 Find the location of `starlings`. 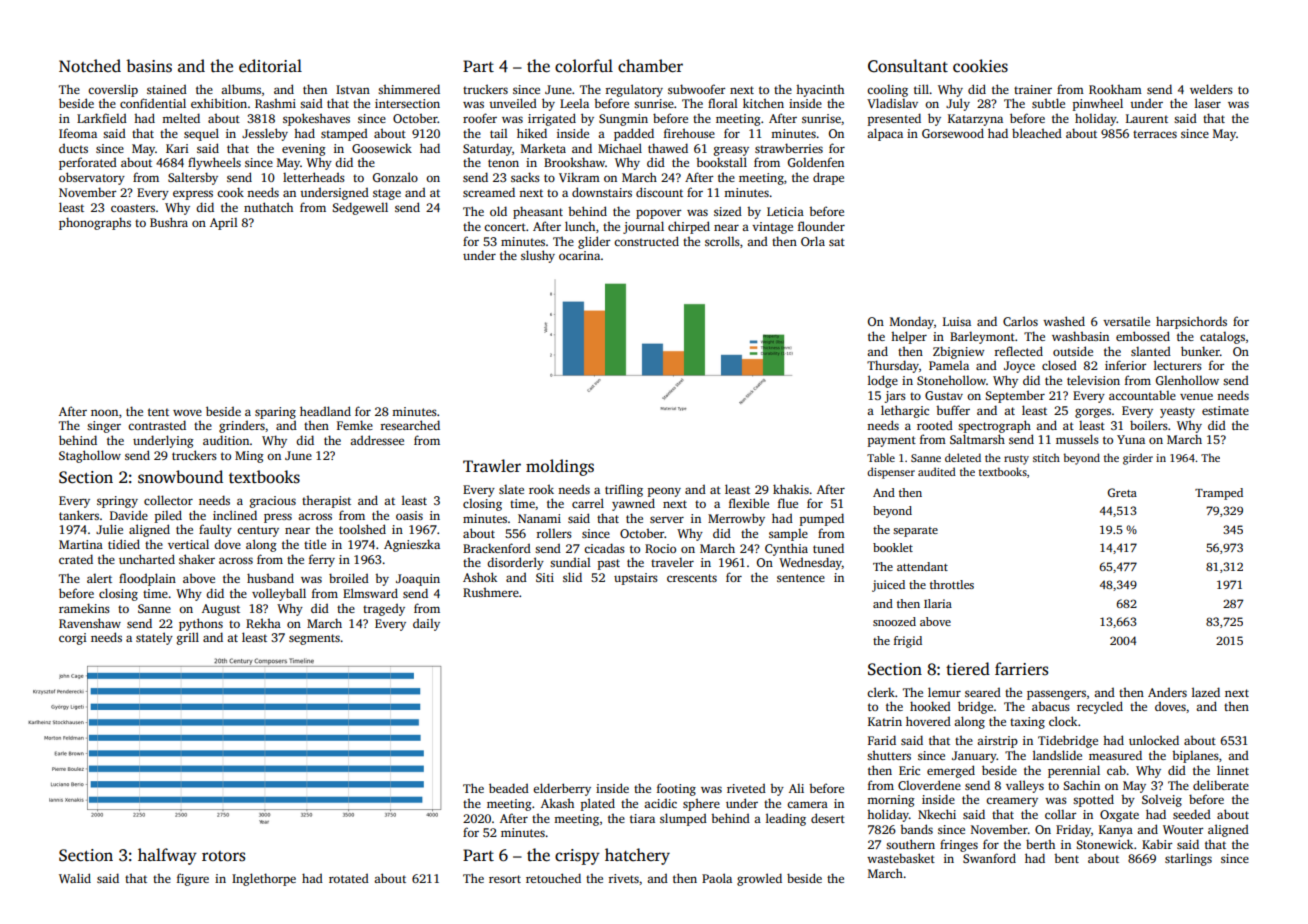

starlings is located at coordinates (1188, 859).
